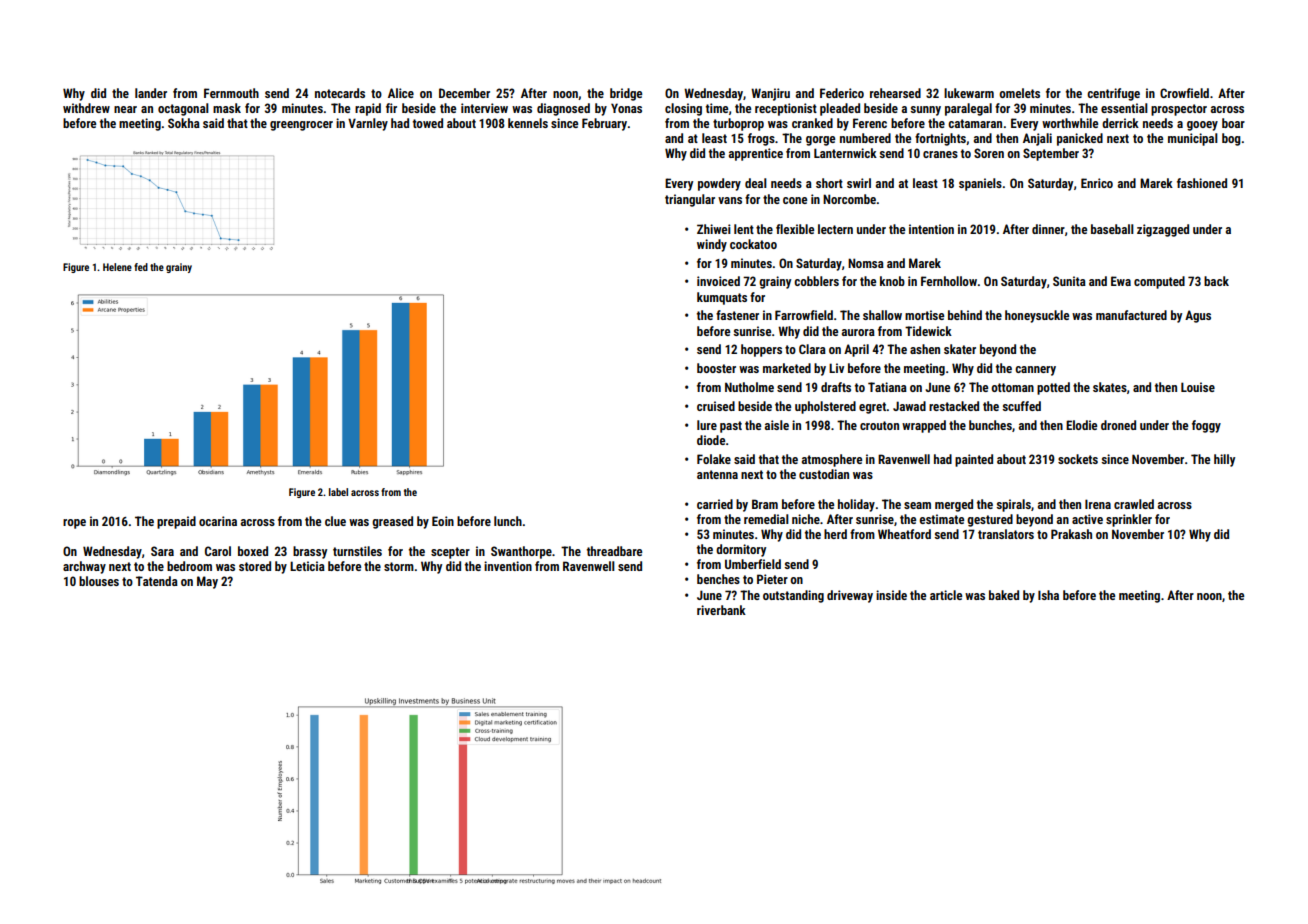 Image resolution: width=1308 pixels, height=924 pixels. What do you see at coordinates (1048, 595) in the screenshot?
I see `Isha` at bounding box center [1048, 595].
